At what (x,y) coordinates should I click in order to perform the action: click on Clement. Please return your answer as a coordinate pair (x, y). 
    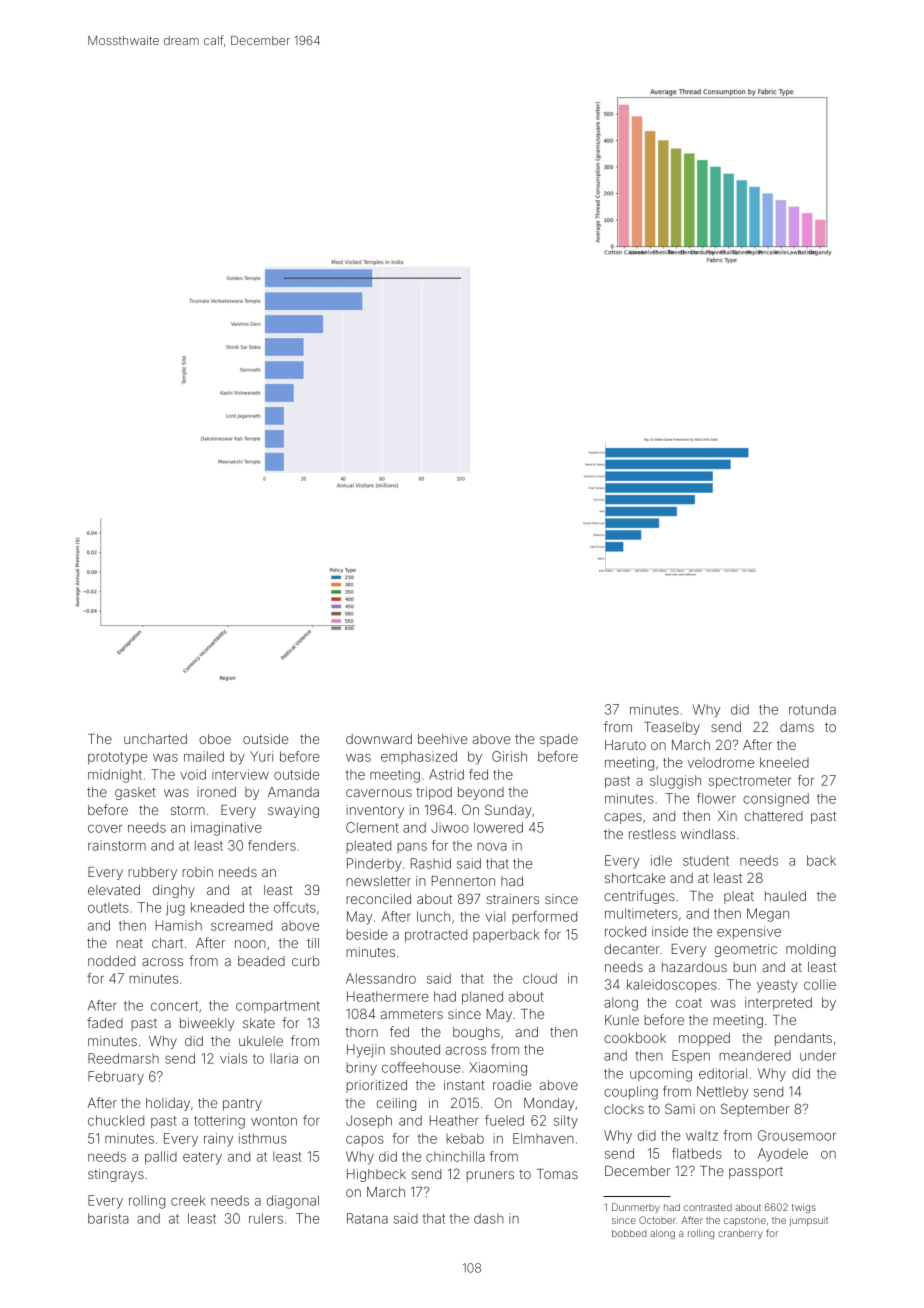
    Looking at the image, I should click on (372, 827).
